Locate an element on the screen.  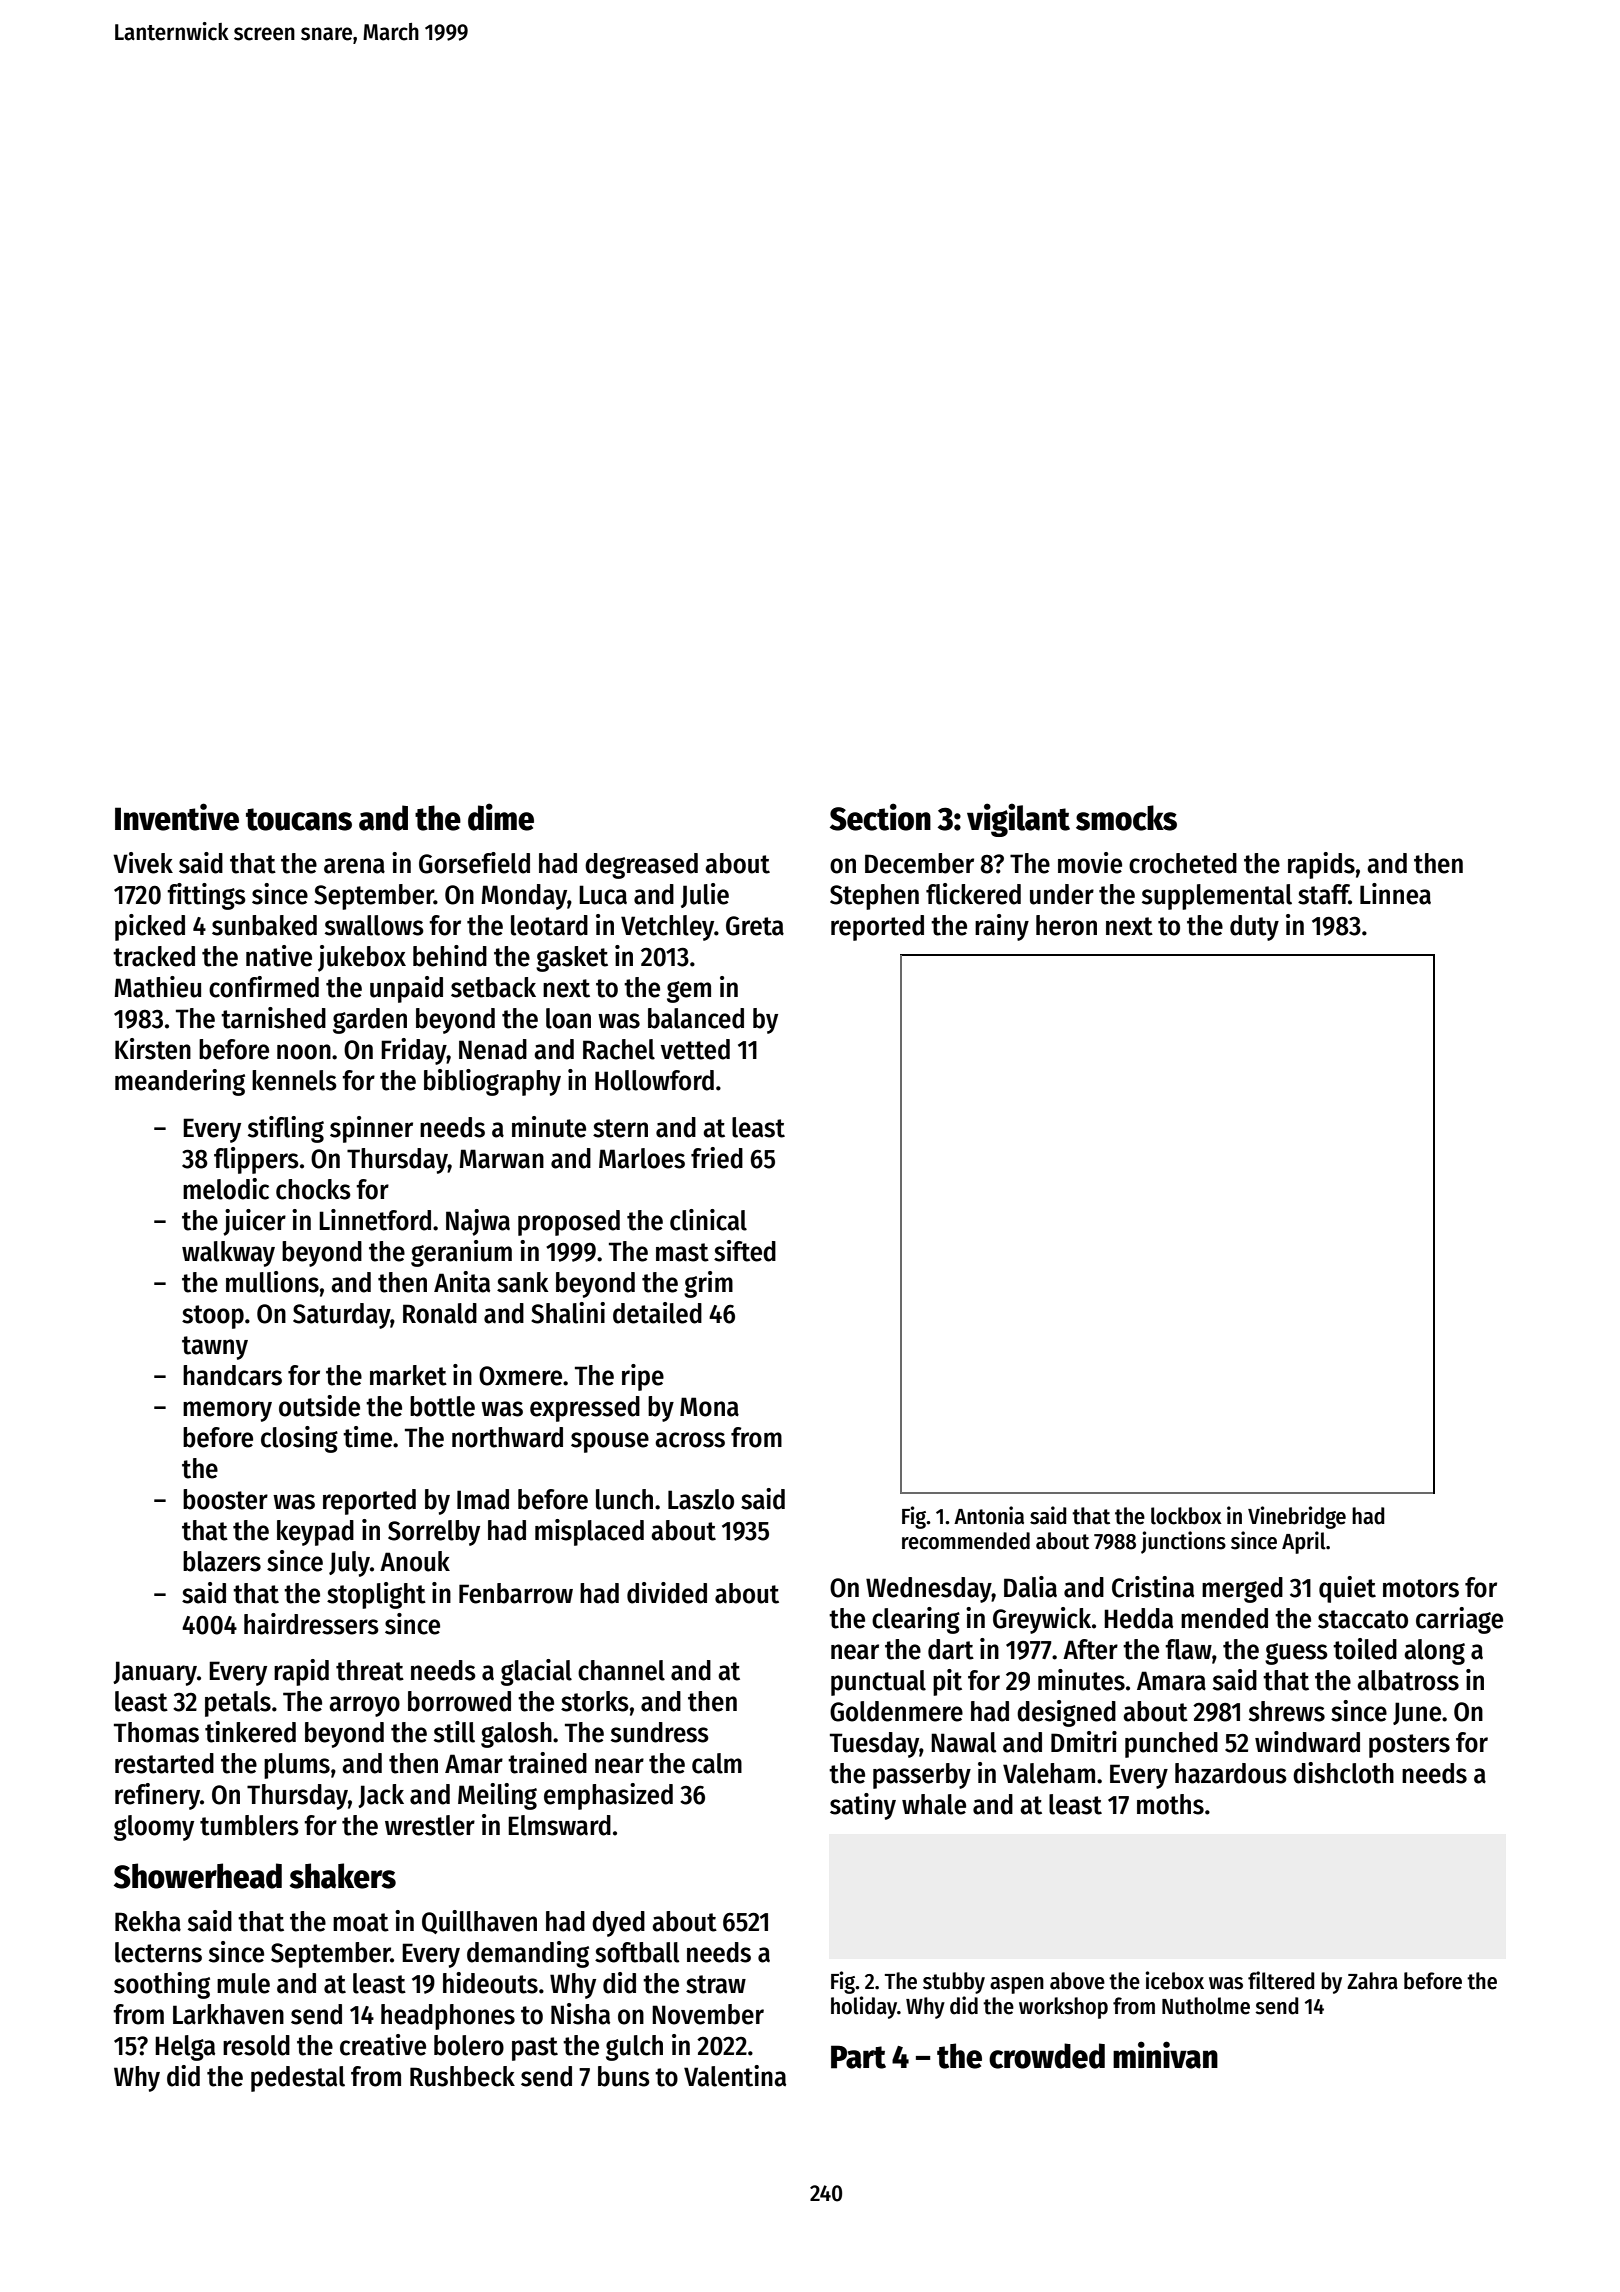
straw is located at coordinates (716, 1984).
